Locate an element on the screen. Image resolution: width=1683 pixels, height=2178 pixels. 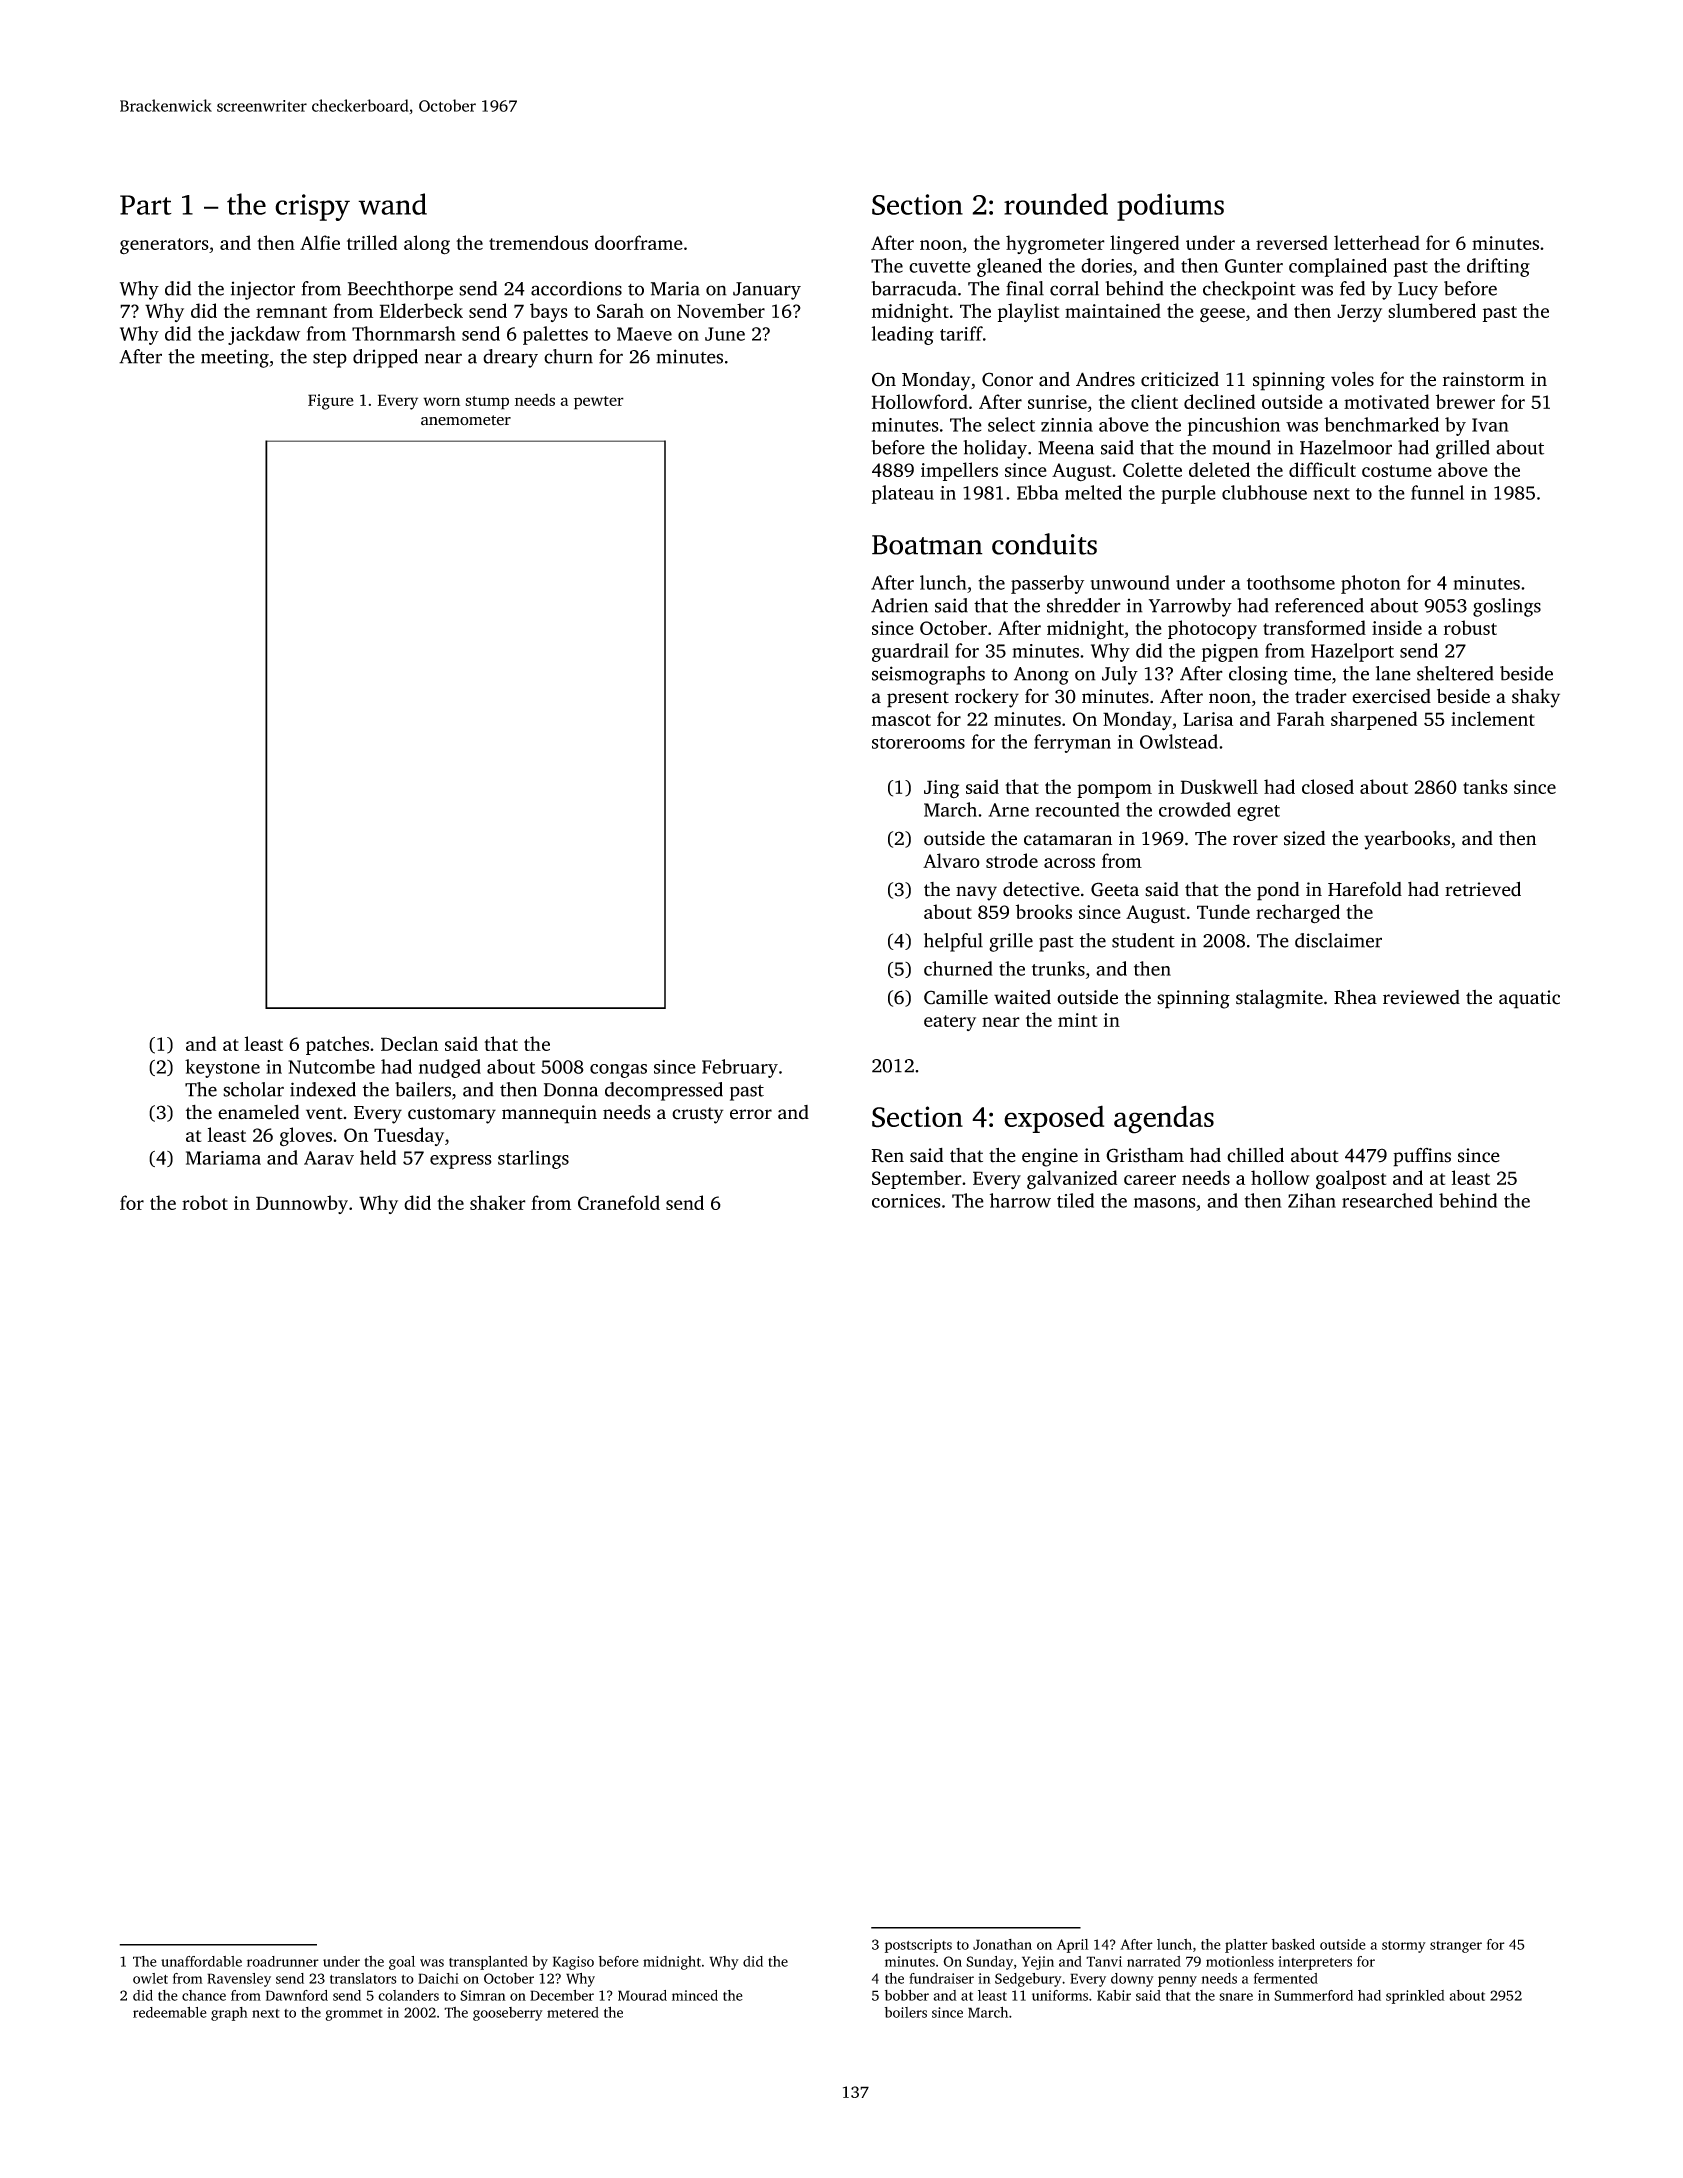
April is located at coordinates (1073, 1946).
